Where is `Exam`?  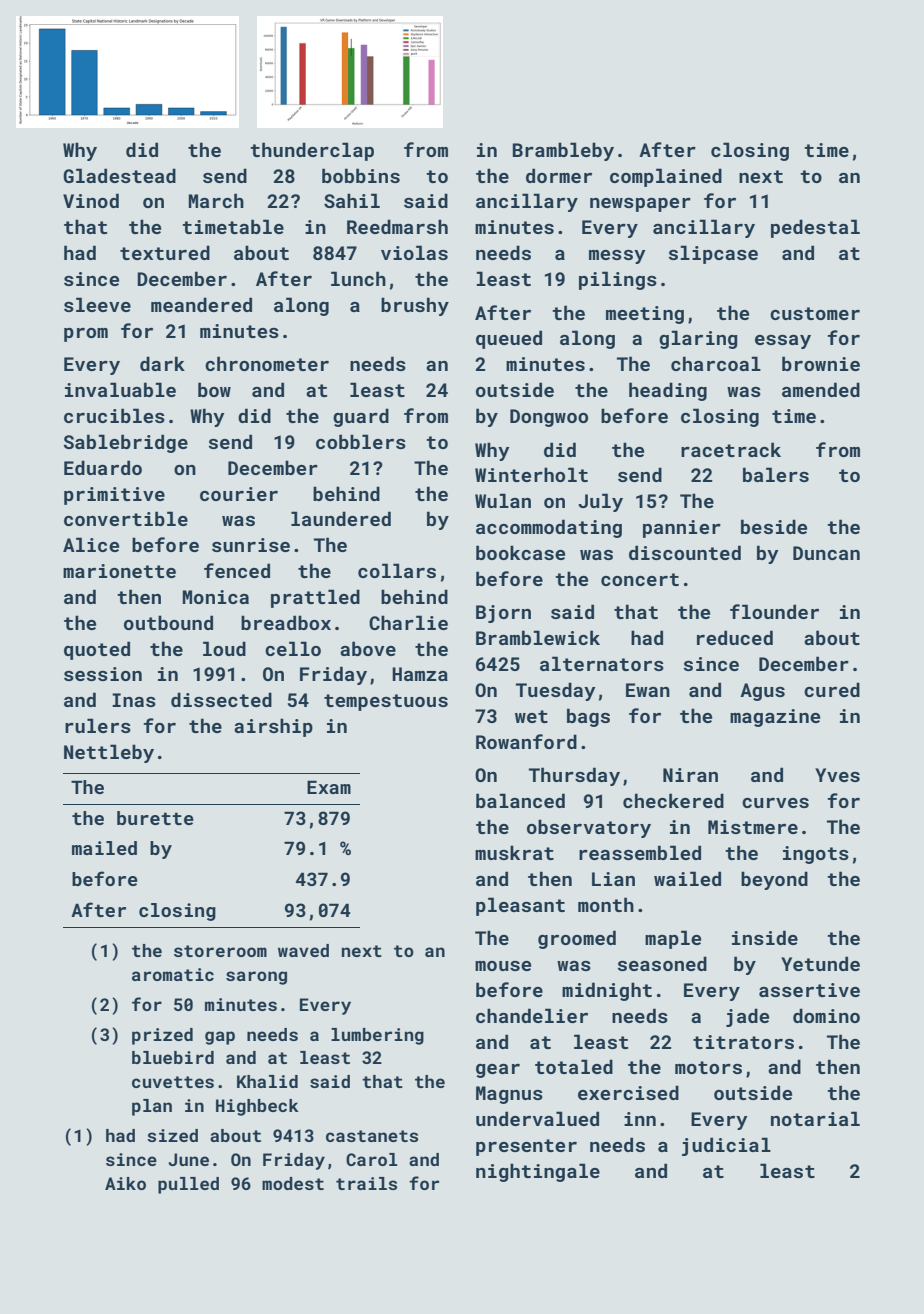
Exam is located at coordinates (329, 787).
